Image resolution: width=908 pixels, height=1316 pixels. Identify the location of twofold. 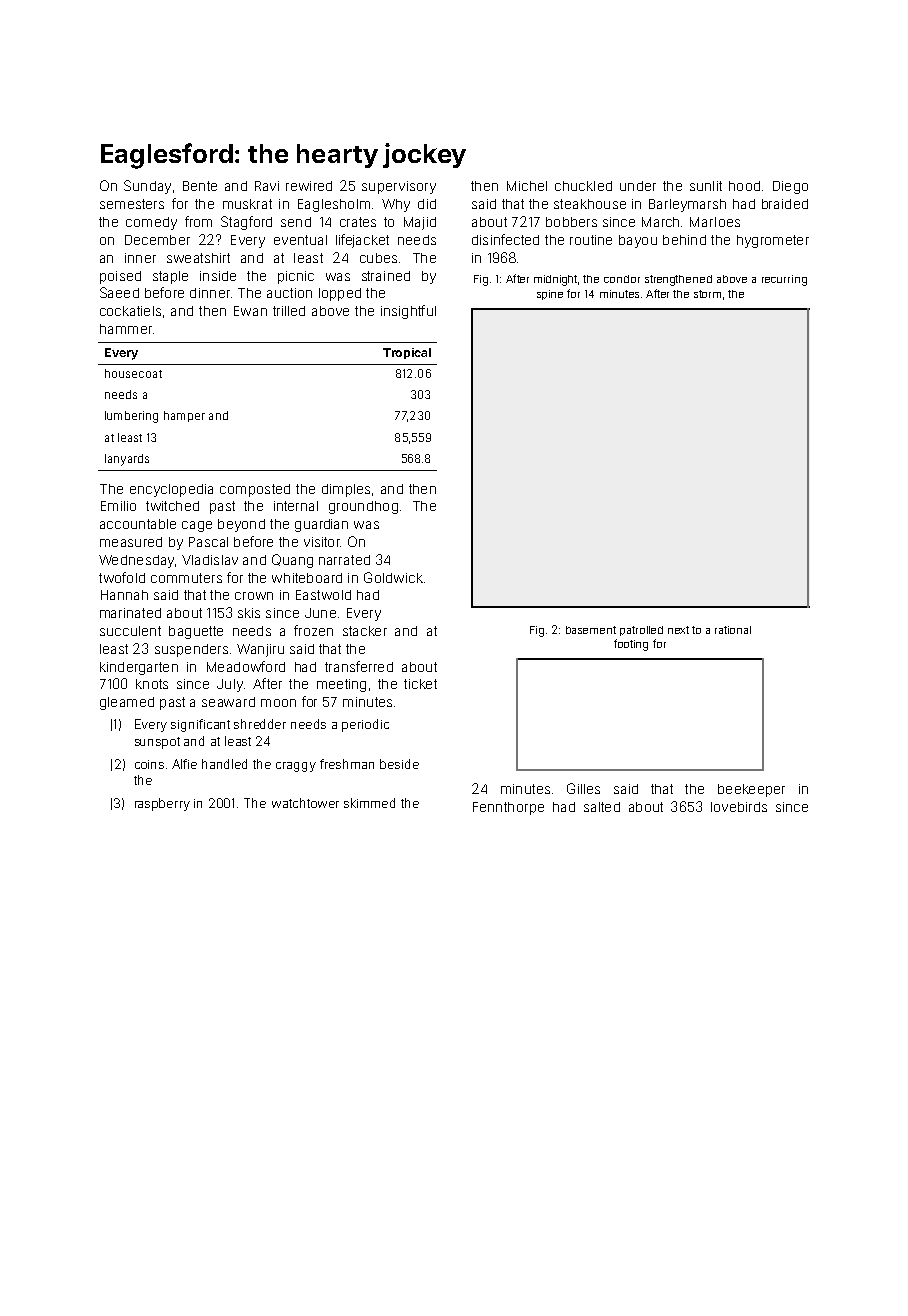
(122, 577).
